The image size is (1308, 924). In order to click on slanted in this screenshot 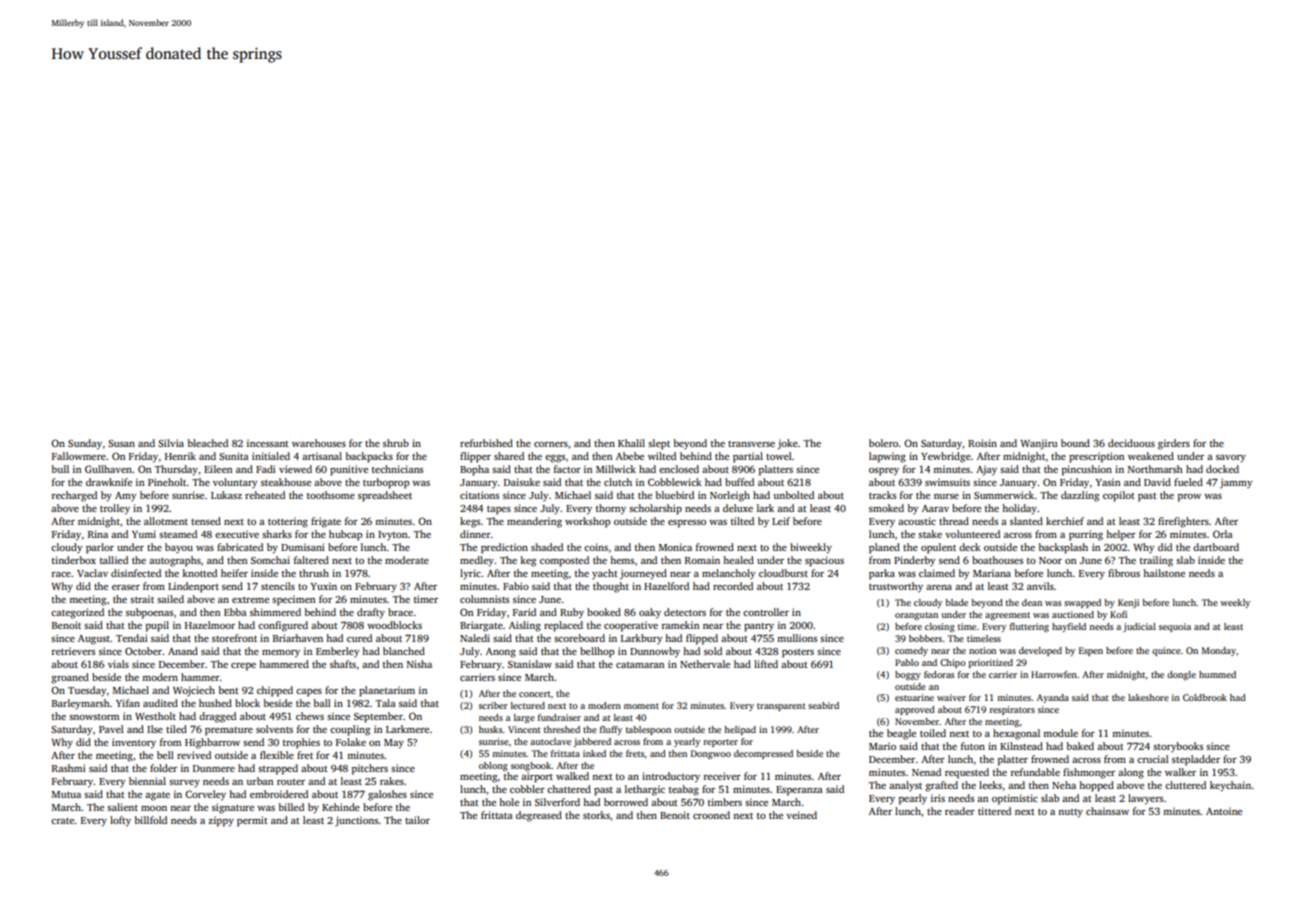, I will do `click(1026, 521)`.
